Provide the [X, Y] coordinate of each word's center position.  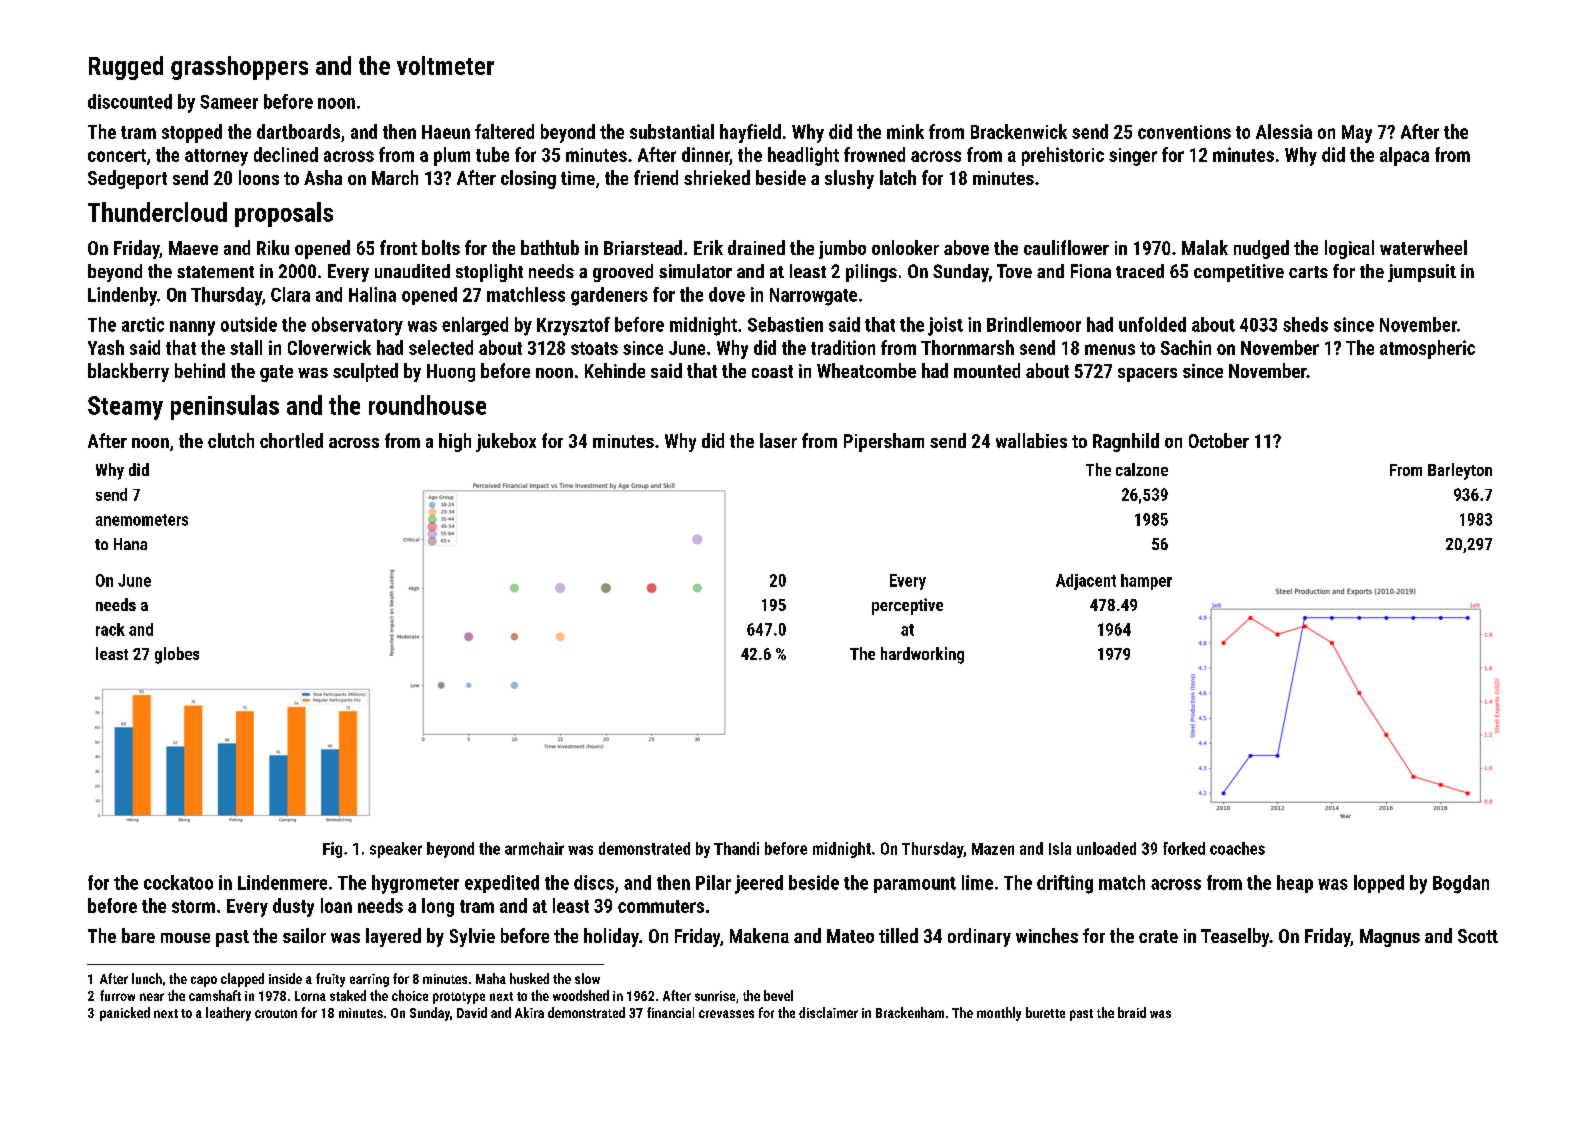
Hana [130, 544]
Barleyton [1460, 471]
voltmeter [445, 65]
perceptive [907, 606]
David [472, 1012]
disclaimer [828, 1012]
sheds [1305, 324]
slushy [849, 179]
